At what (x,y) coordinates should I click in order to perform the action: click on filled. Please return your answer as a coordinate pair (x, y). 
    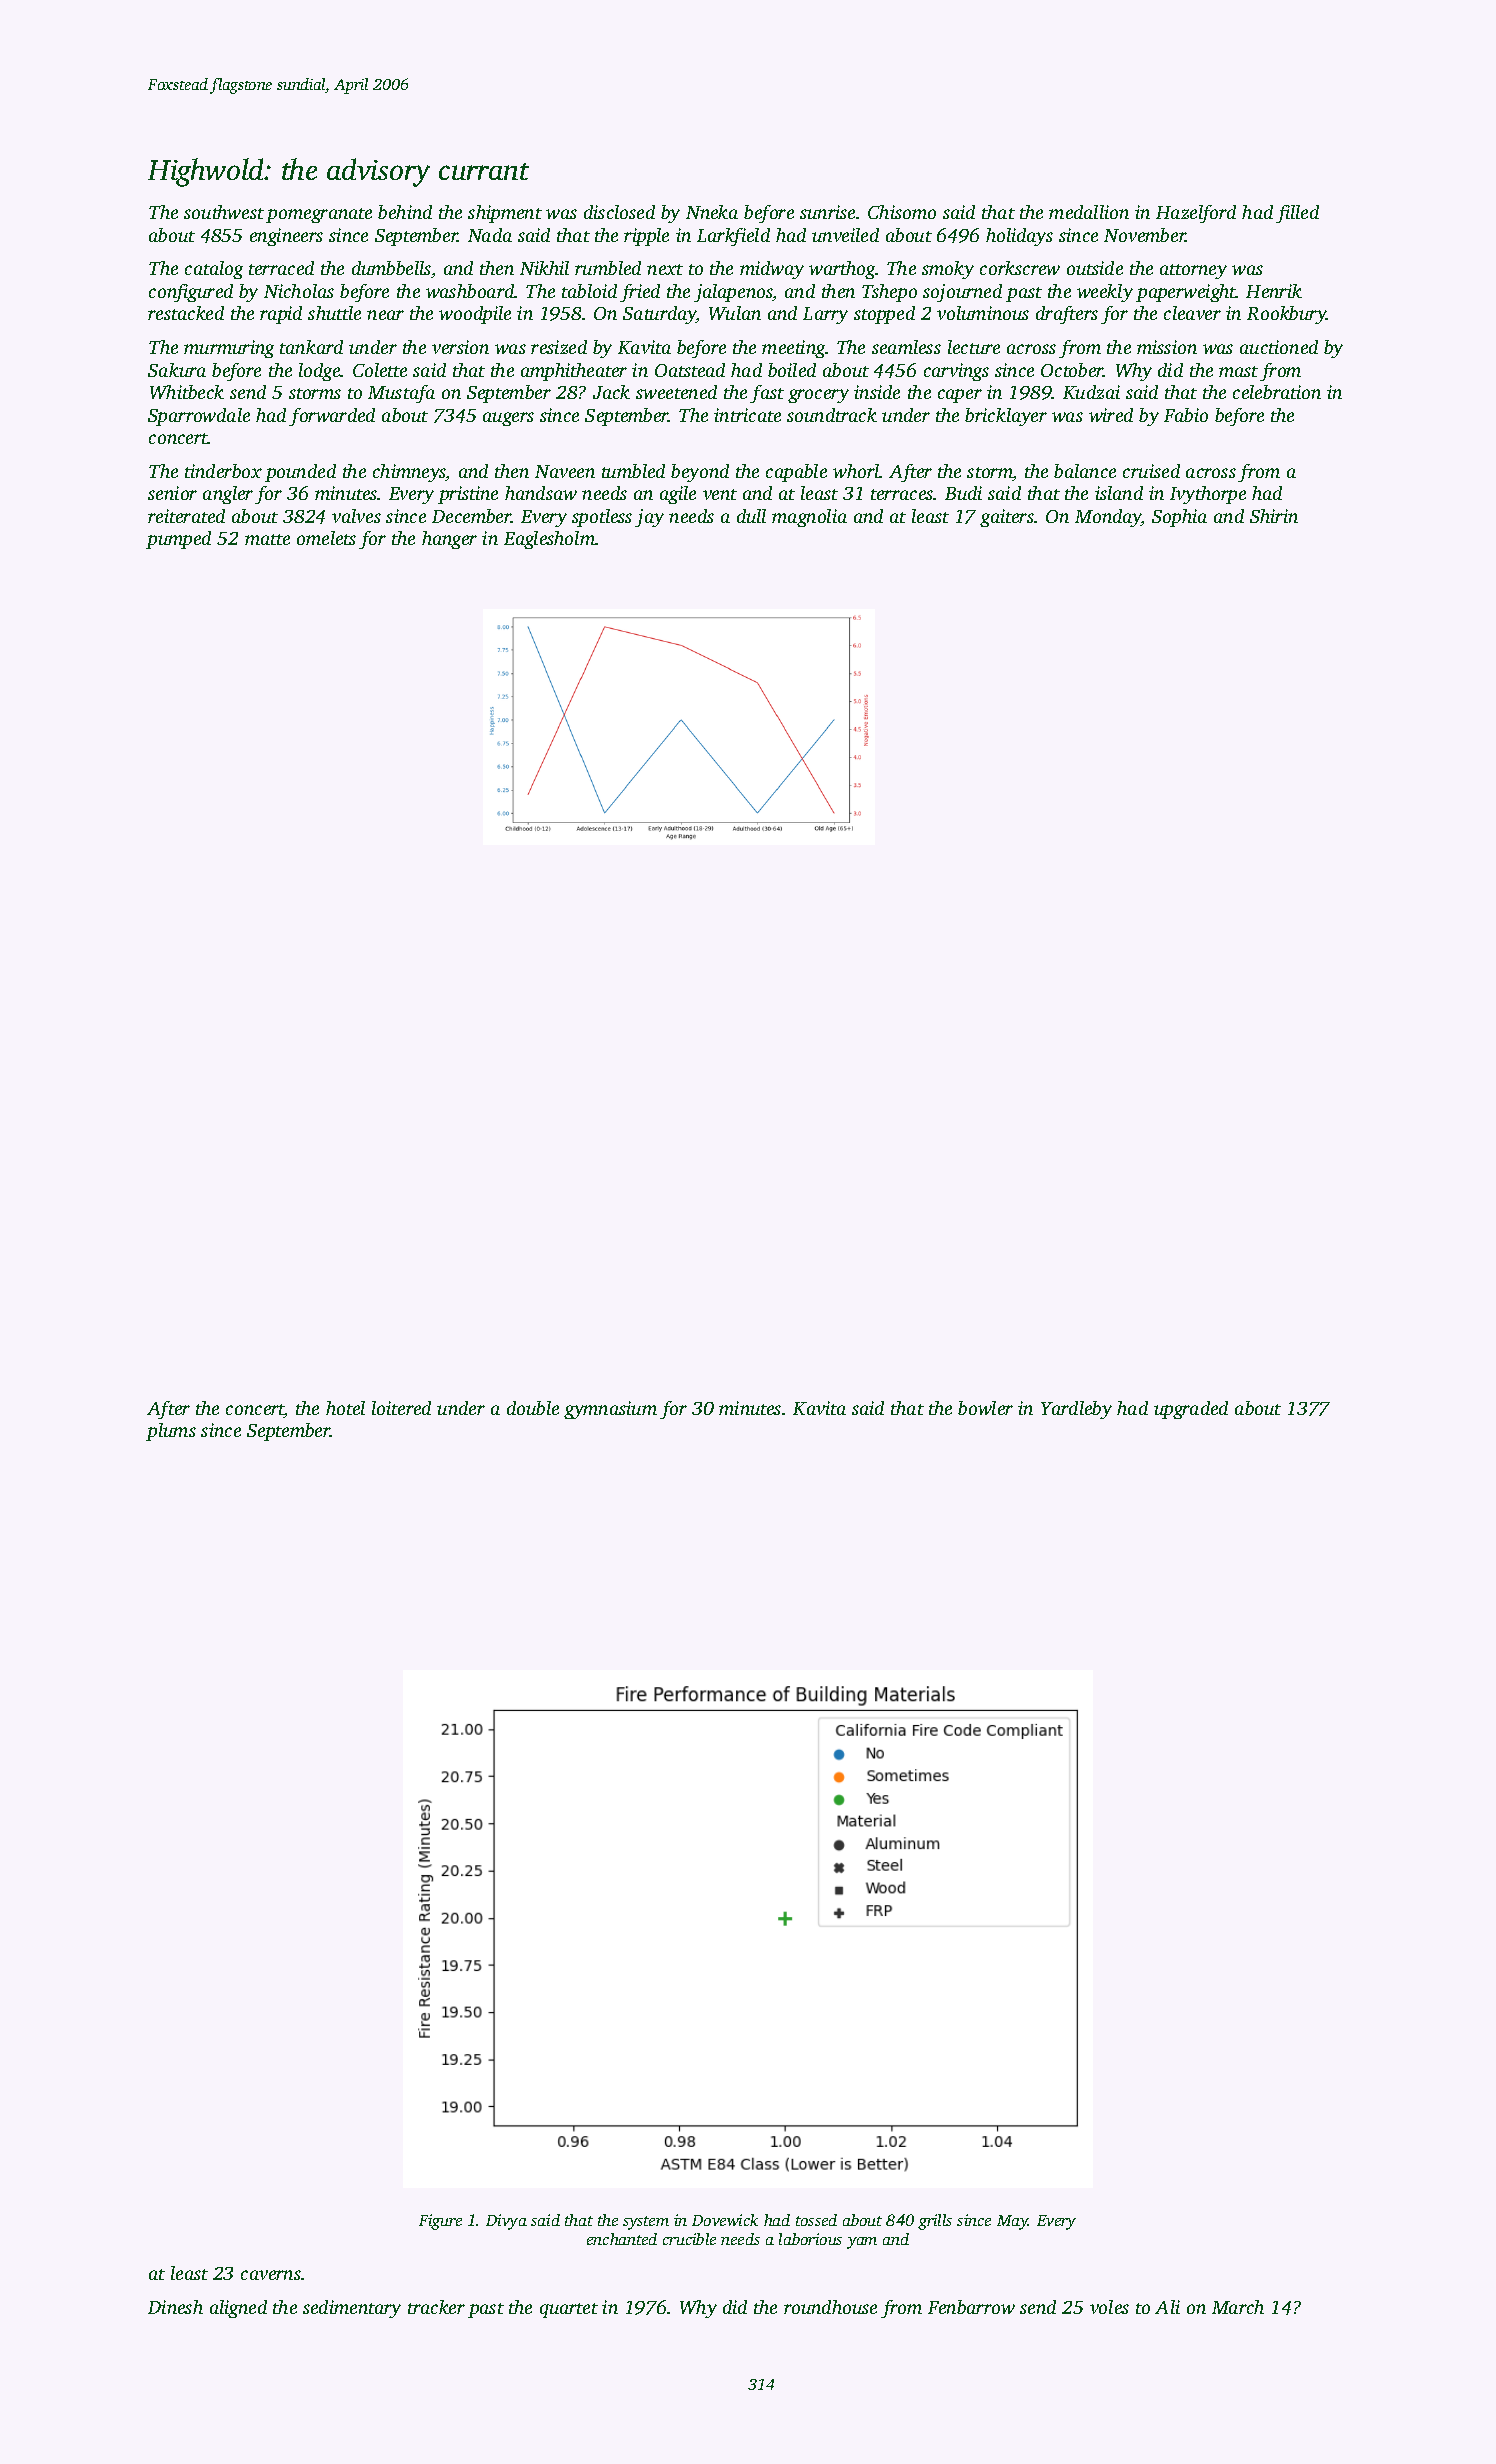
    Looking at the image, I should click on (1297, 214).
